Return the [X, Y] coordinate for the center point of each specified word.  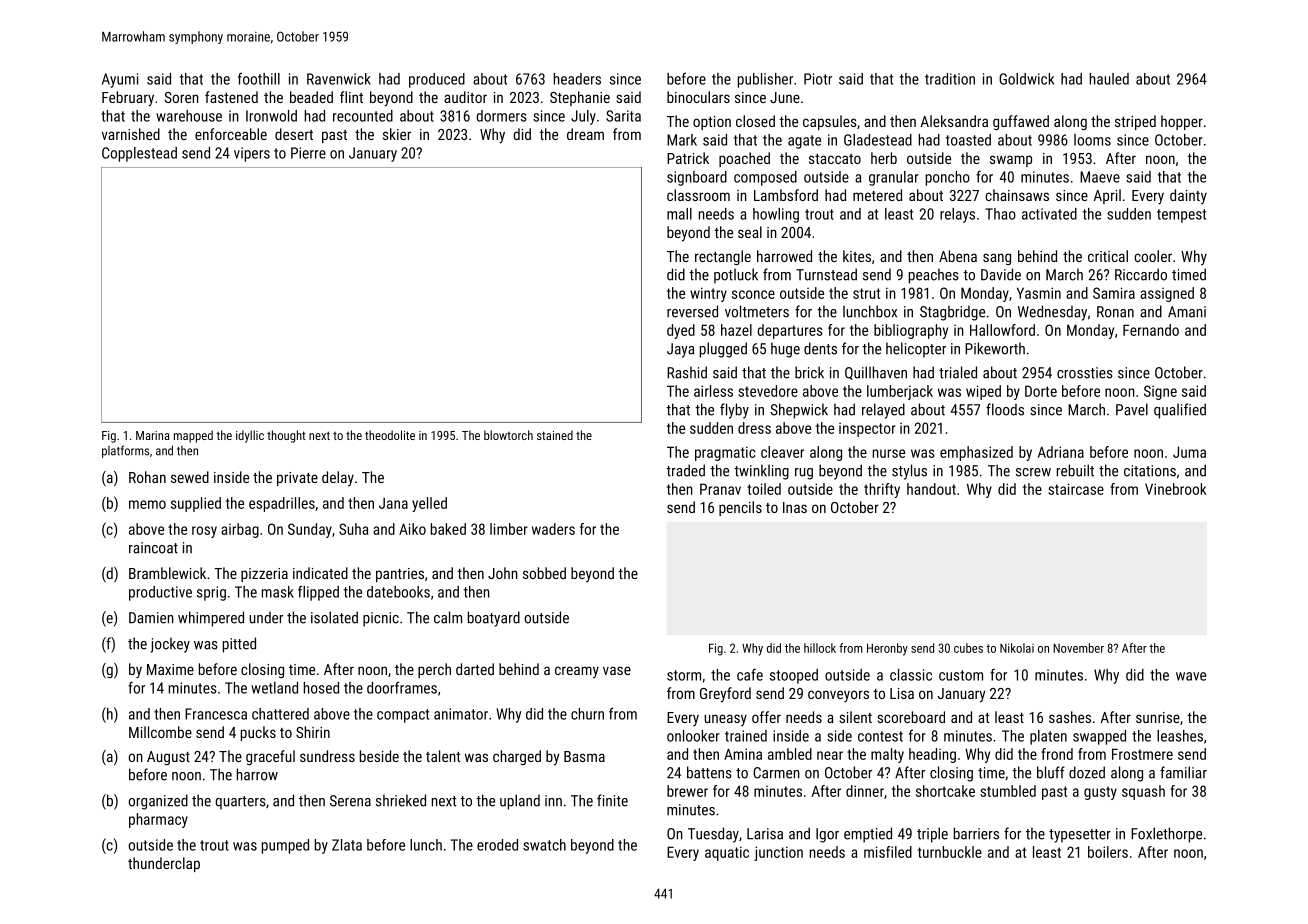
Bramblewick [167, 573]
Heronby [887, 649]
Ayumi [120, 80]
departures [790, 331]
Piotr [818, 79]
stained [555, 435]
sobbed [544, 573]
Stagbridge [952, 313]
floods [1005, 409]
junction [778, 853]
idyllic [250, 436]
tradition [950, 79]
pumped [285, 846]
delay [338, 478]
